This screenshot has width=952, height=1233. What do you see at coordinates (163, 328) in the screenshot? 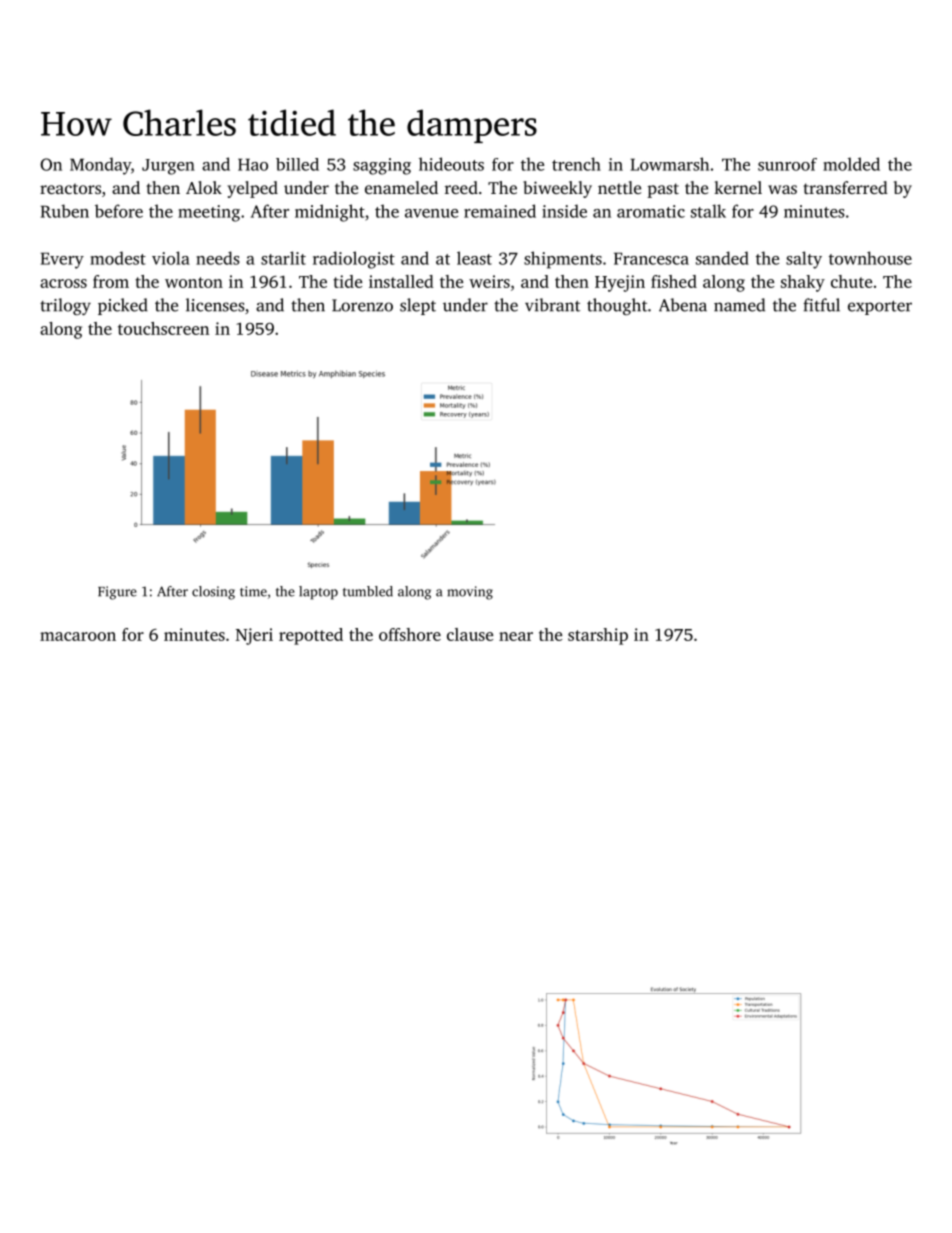
I see `touchscreen` at bounding box center [163, 328].
